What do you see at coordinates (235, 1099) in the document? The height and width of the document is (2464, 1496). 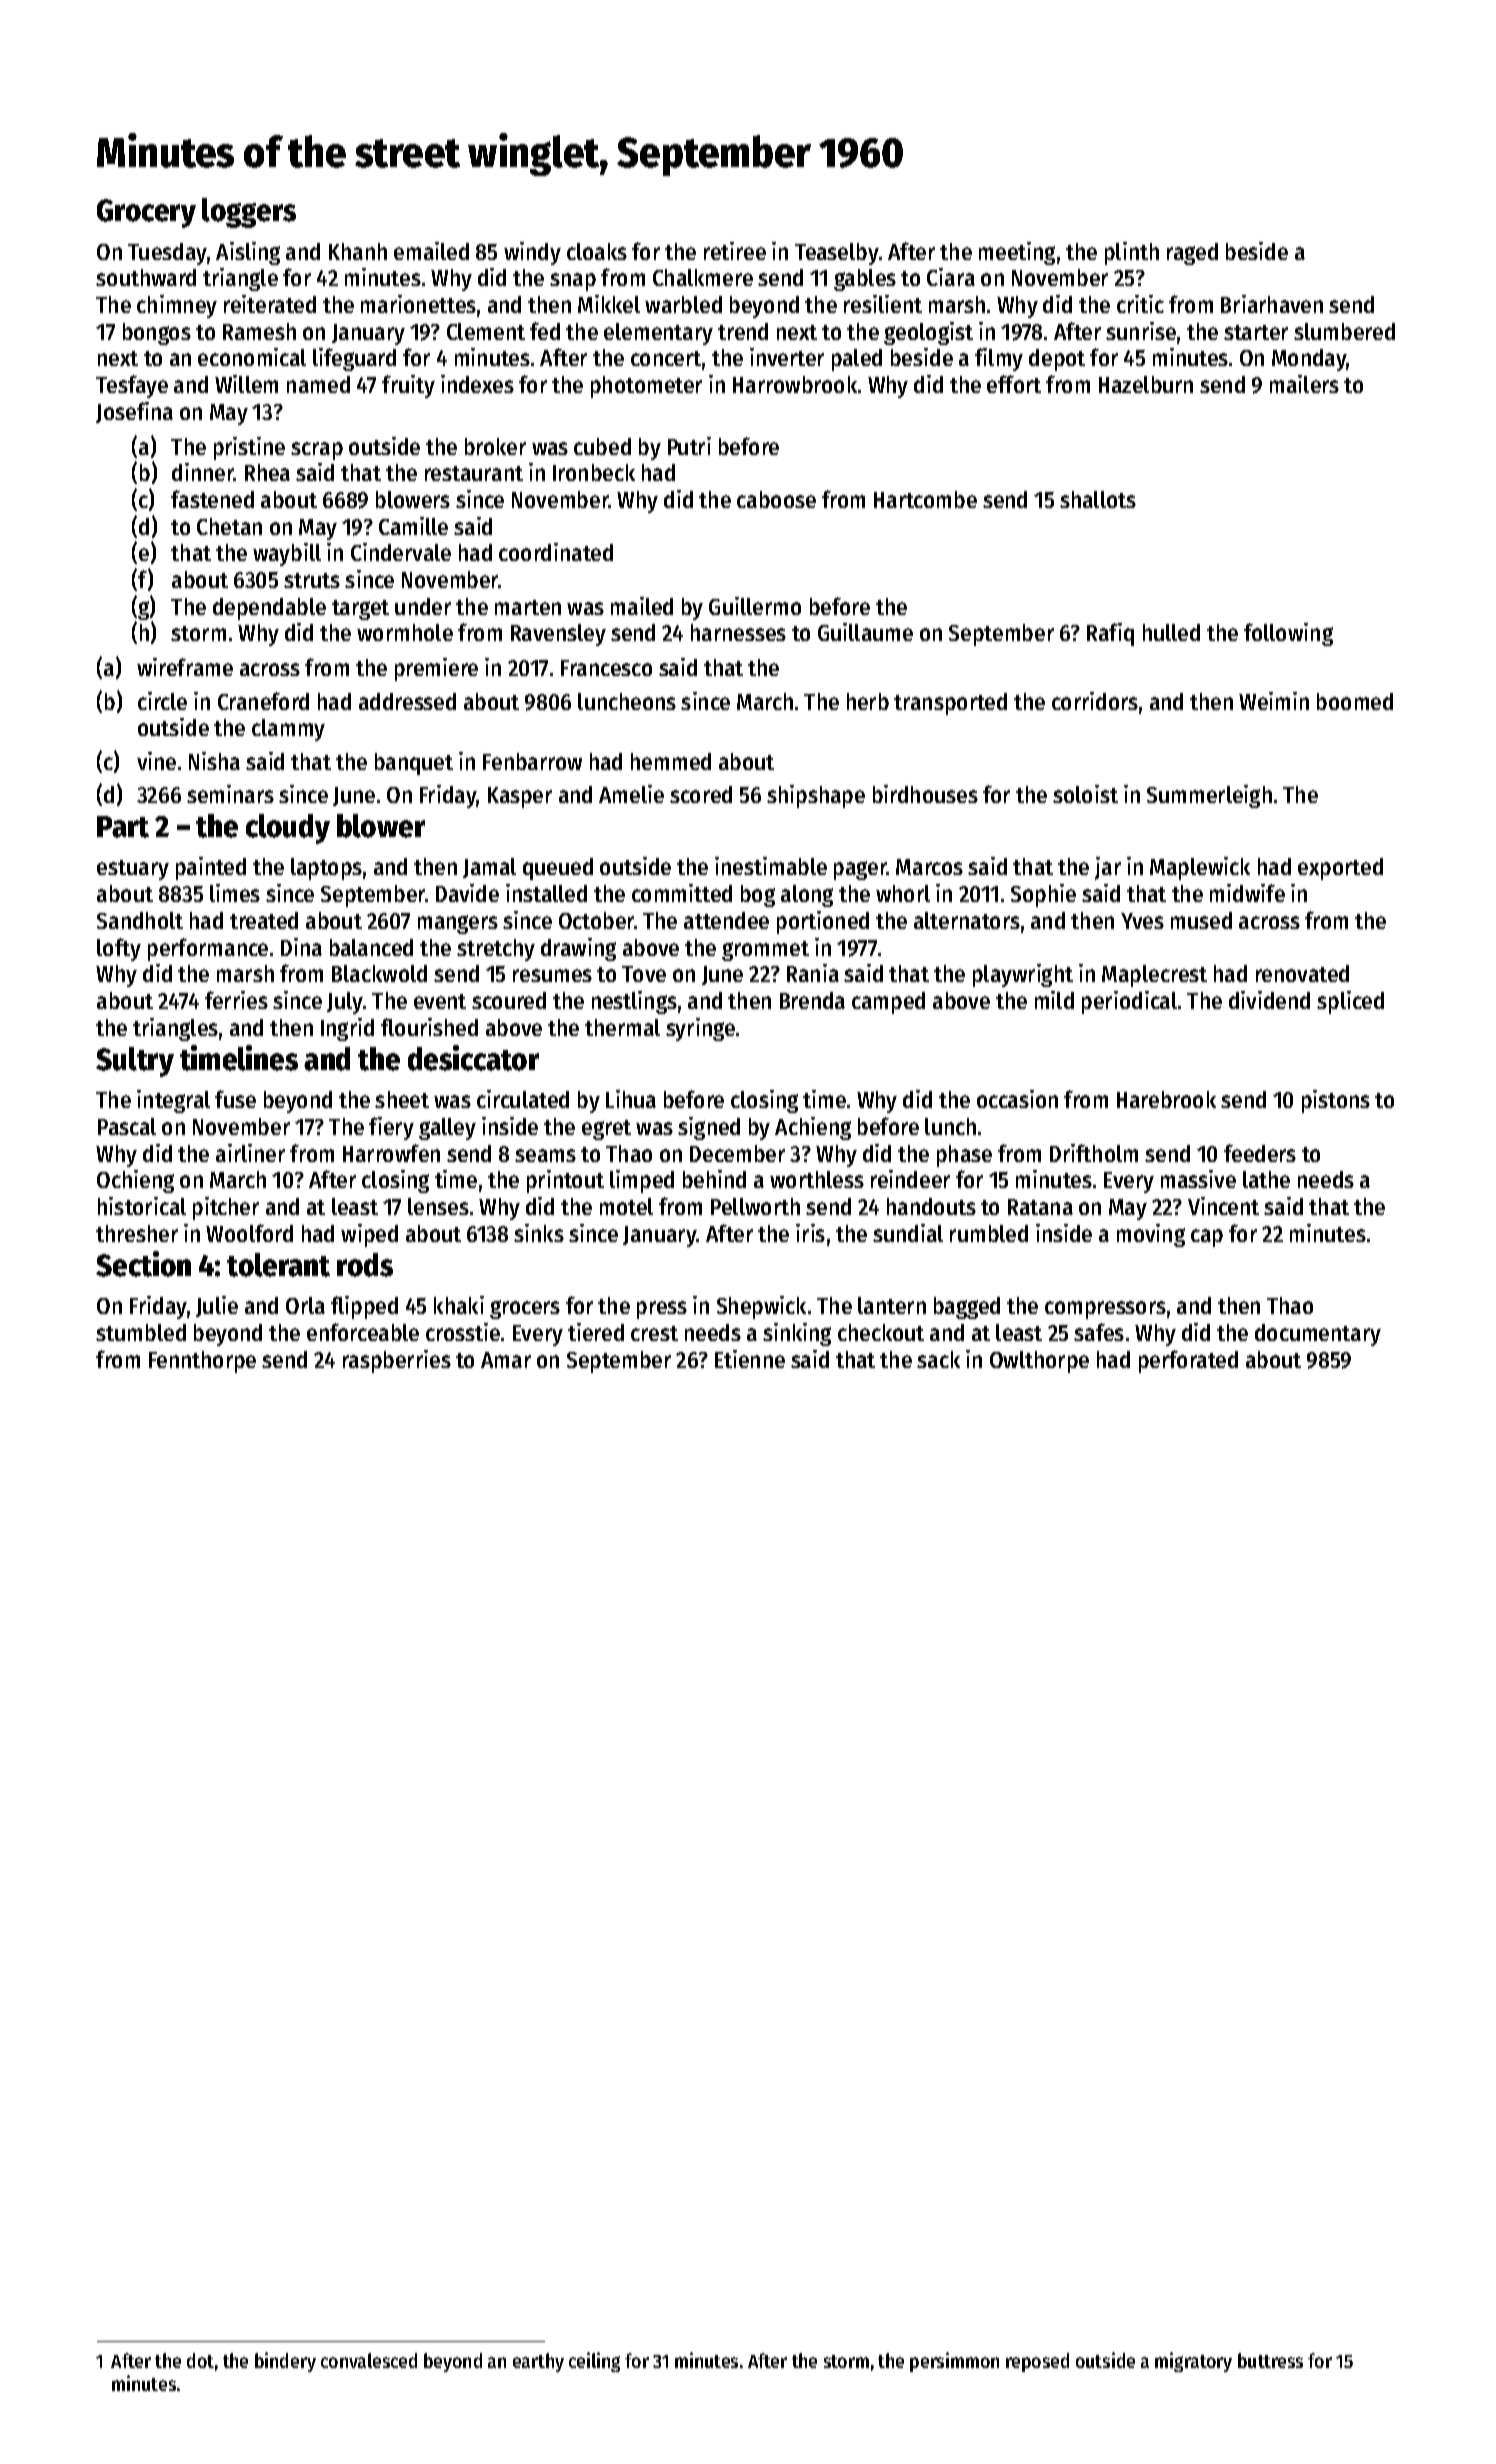 I see `fuse` at bounding box center [235, 1099].
